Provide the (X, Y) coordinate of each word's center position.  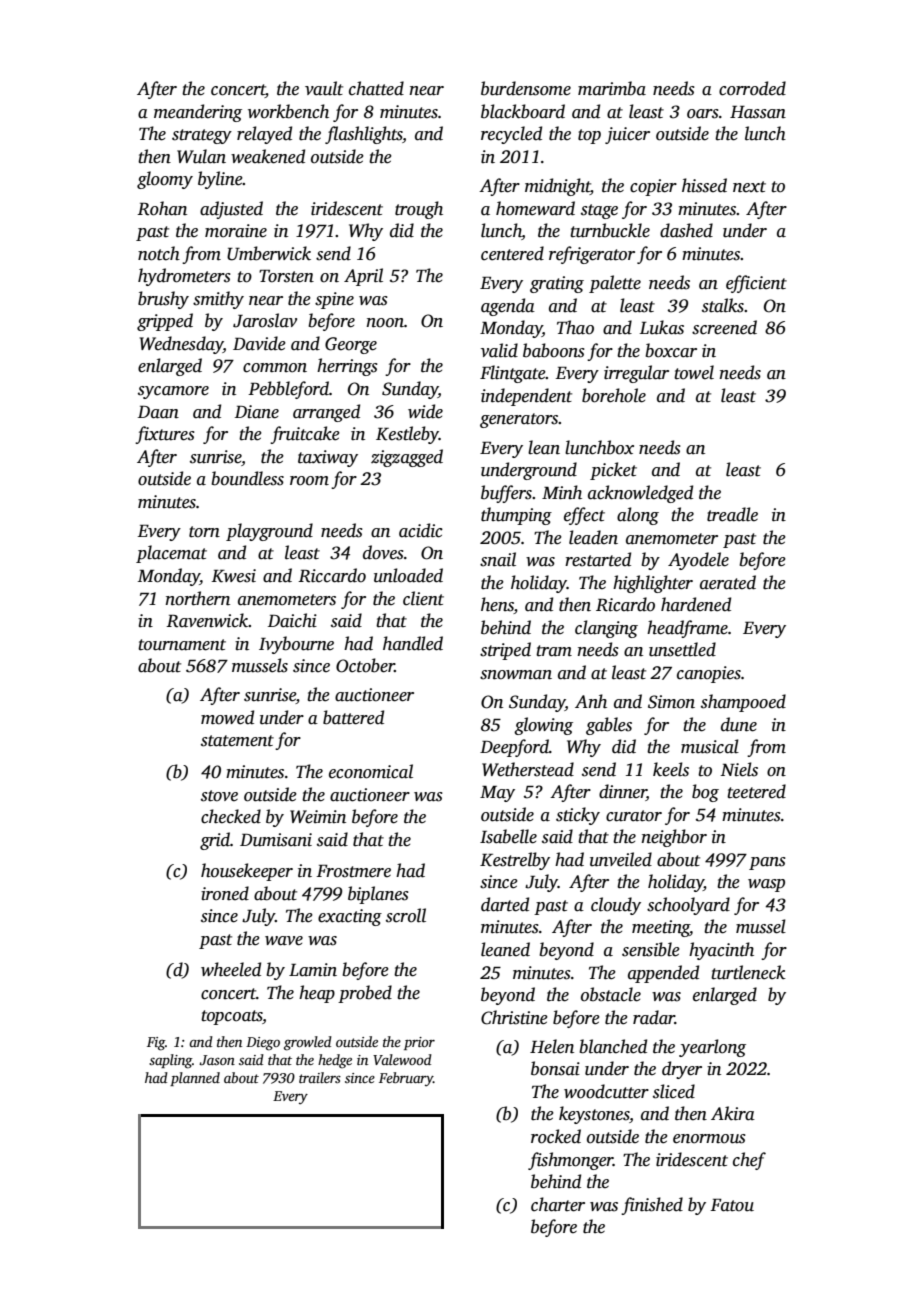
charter (558, 1204)
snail (498, 559)
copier (653, 187)
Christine (514, 1017)
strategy (202, 136)
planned (195, 1079)
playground (269, 532)
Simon (671, 702)
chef (749, 1161)
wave (284, 941)
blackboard (523, 111)
